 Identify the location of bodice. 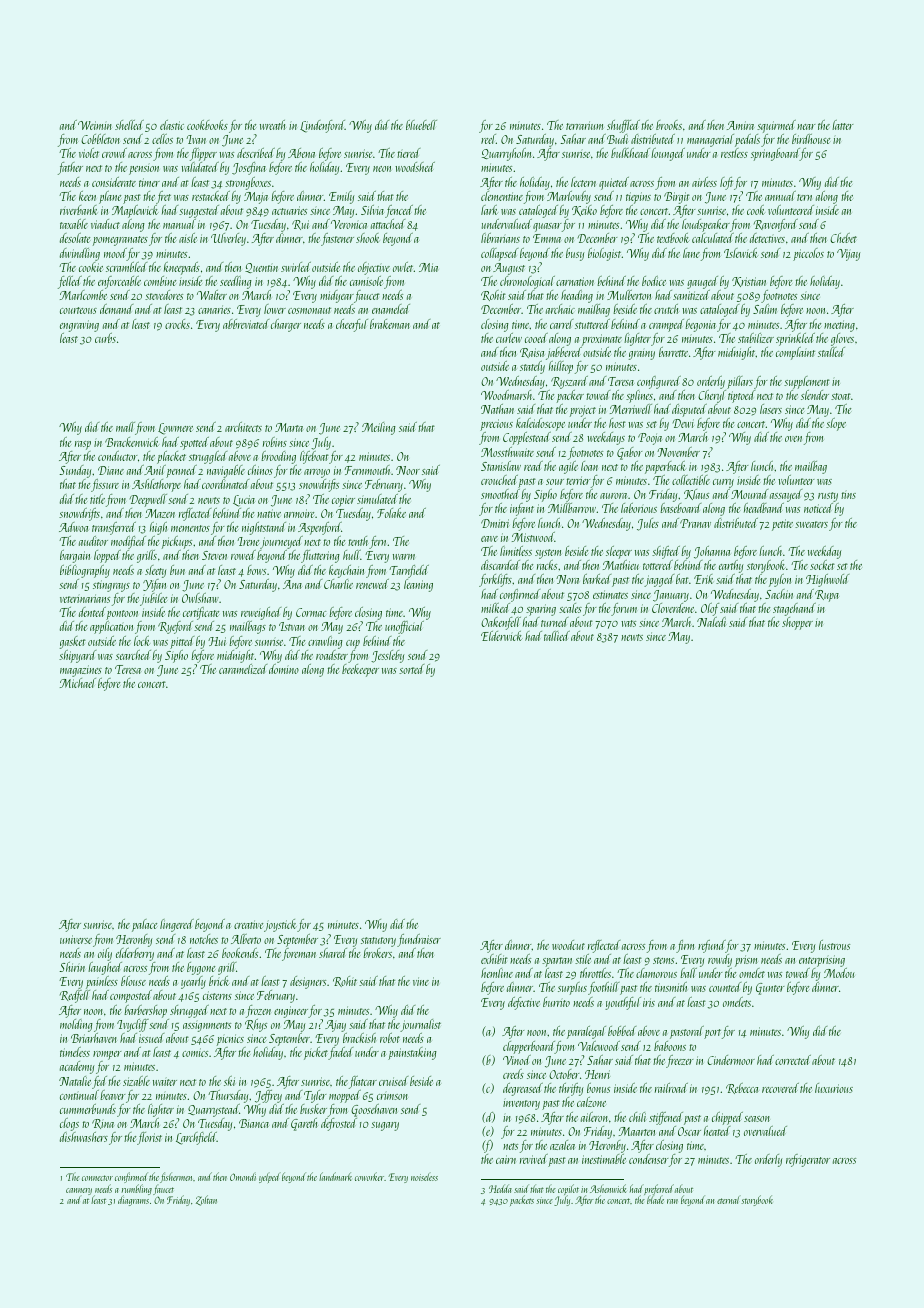
(654, 281).
